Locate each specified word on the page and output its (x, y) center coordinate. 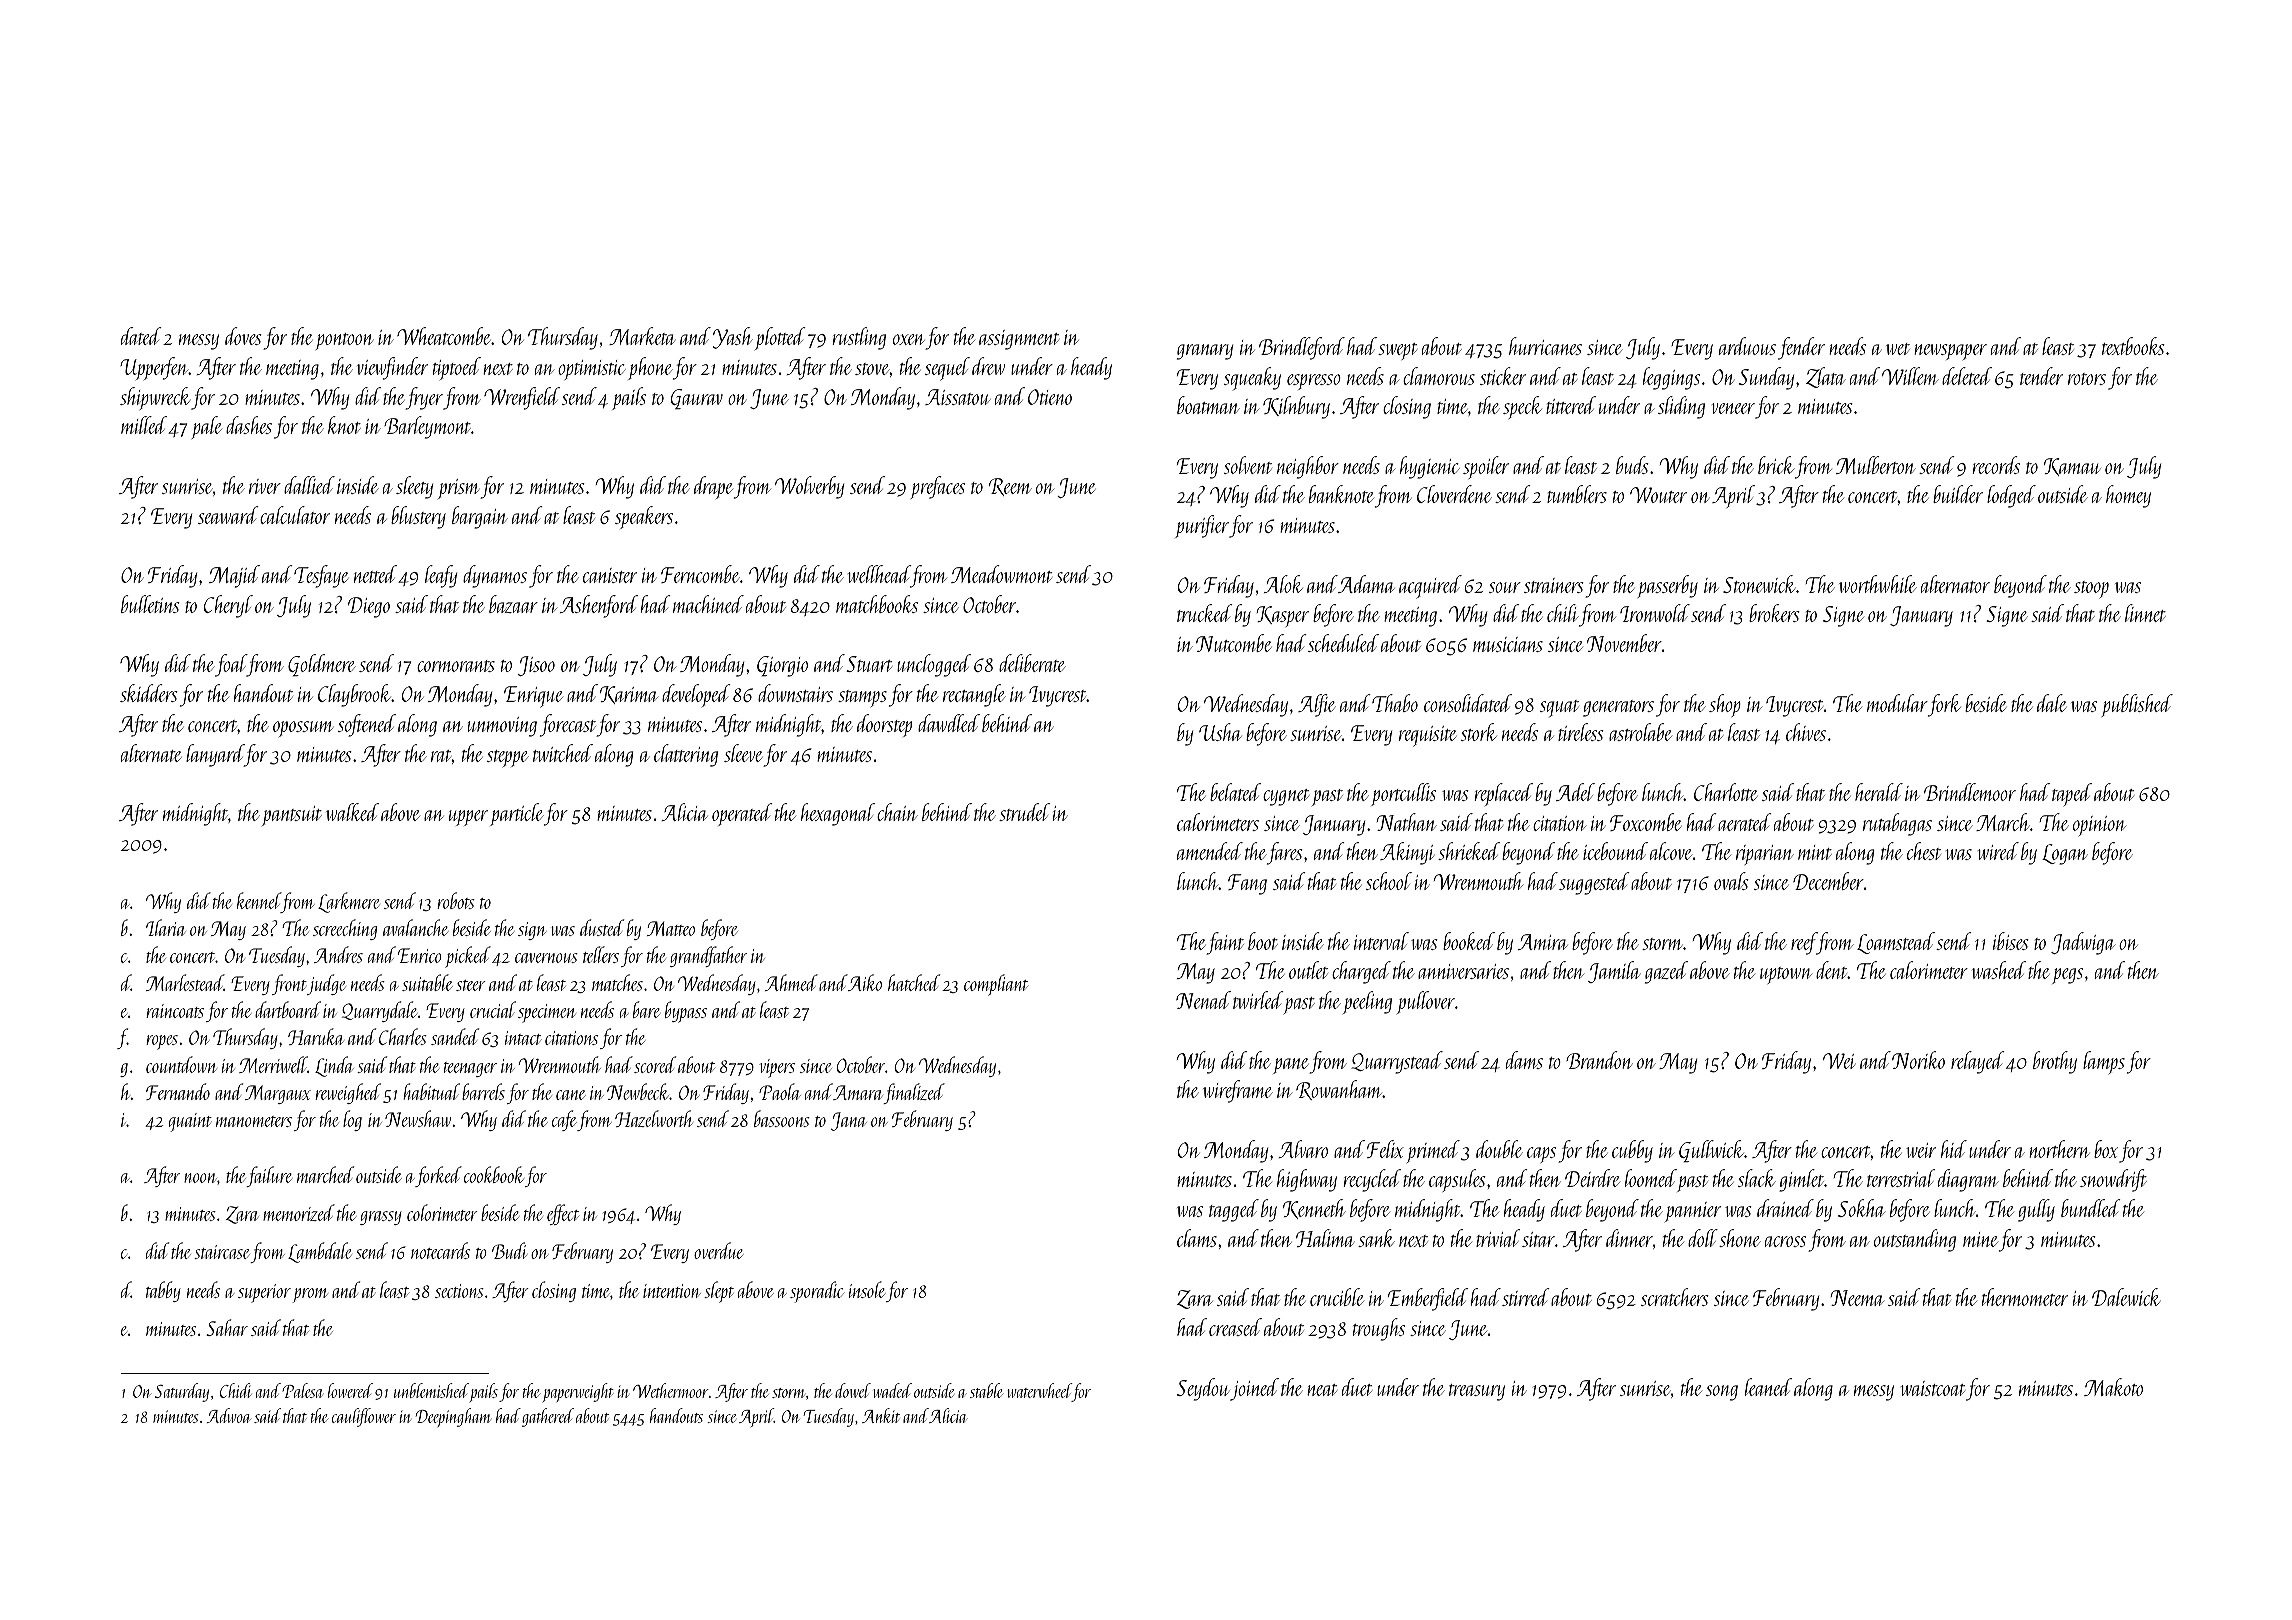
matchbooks (877, 604)
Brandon (1599, 1060)
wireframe (1238, 1091)
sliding (1681, 407)
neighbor (1308, 467)
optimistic (592, 370)
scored (655, 1064)
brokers (1774, 613)
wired (1998, 851)
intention (672, 1291)
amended (1210, 851)
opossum (303, 729)
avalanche (415, 927)
